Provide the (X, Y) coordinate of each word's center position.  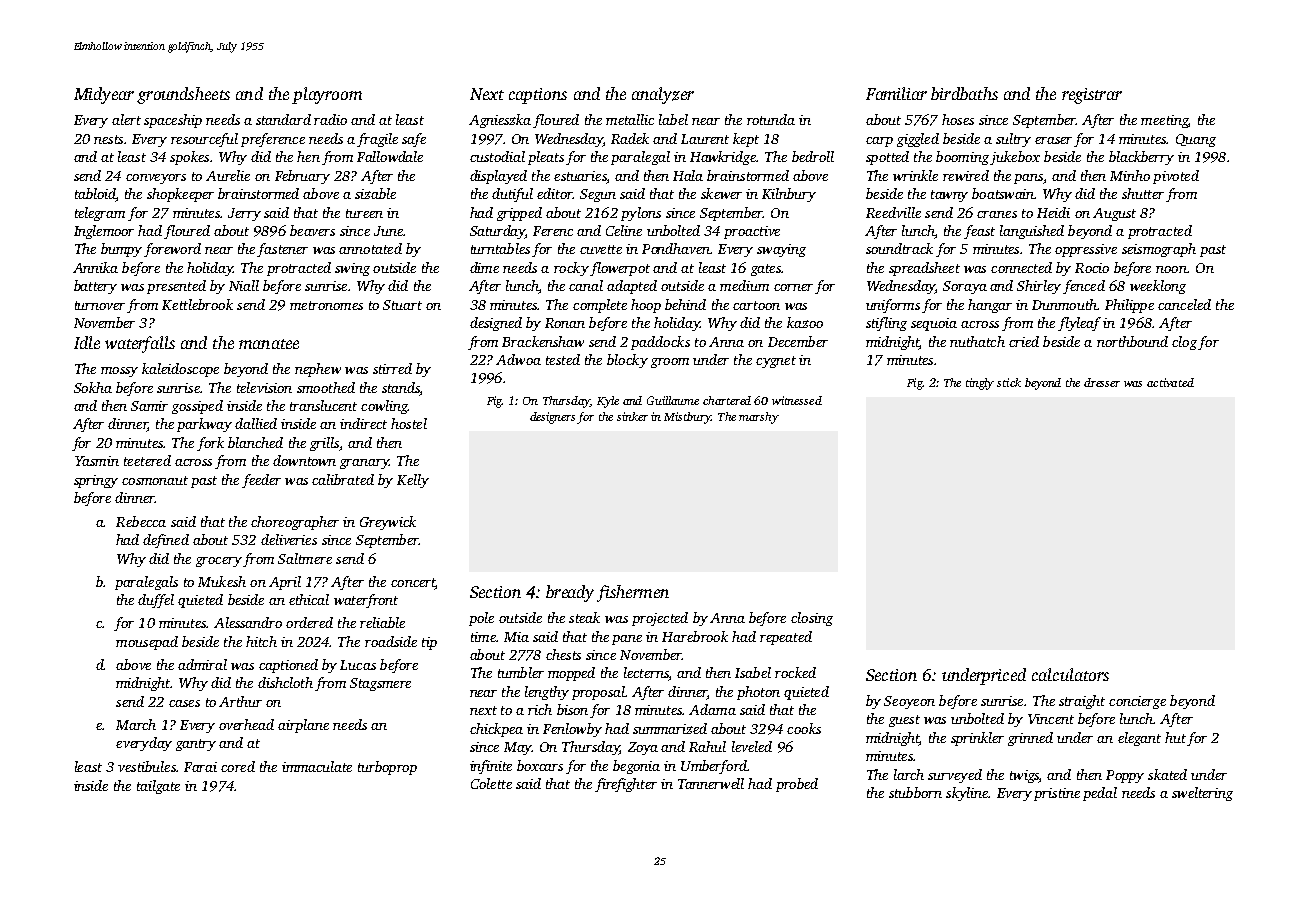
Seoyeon (909, 702)
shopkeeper (180, 195)
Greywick (388, 523)
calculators (1070, 674)
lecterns (646, 672)
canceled (1184, 304)
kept (746, 140)
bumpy (121, 250)
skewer (721, 193)
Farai (200, 767)
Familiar (896, 93)
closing (812, 619)
